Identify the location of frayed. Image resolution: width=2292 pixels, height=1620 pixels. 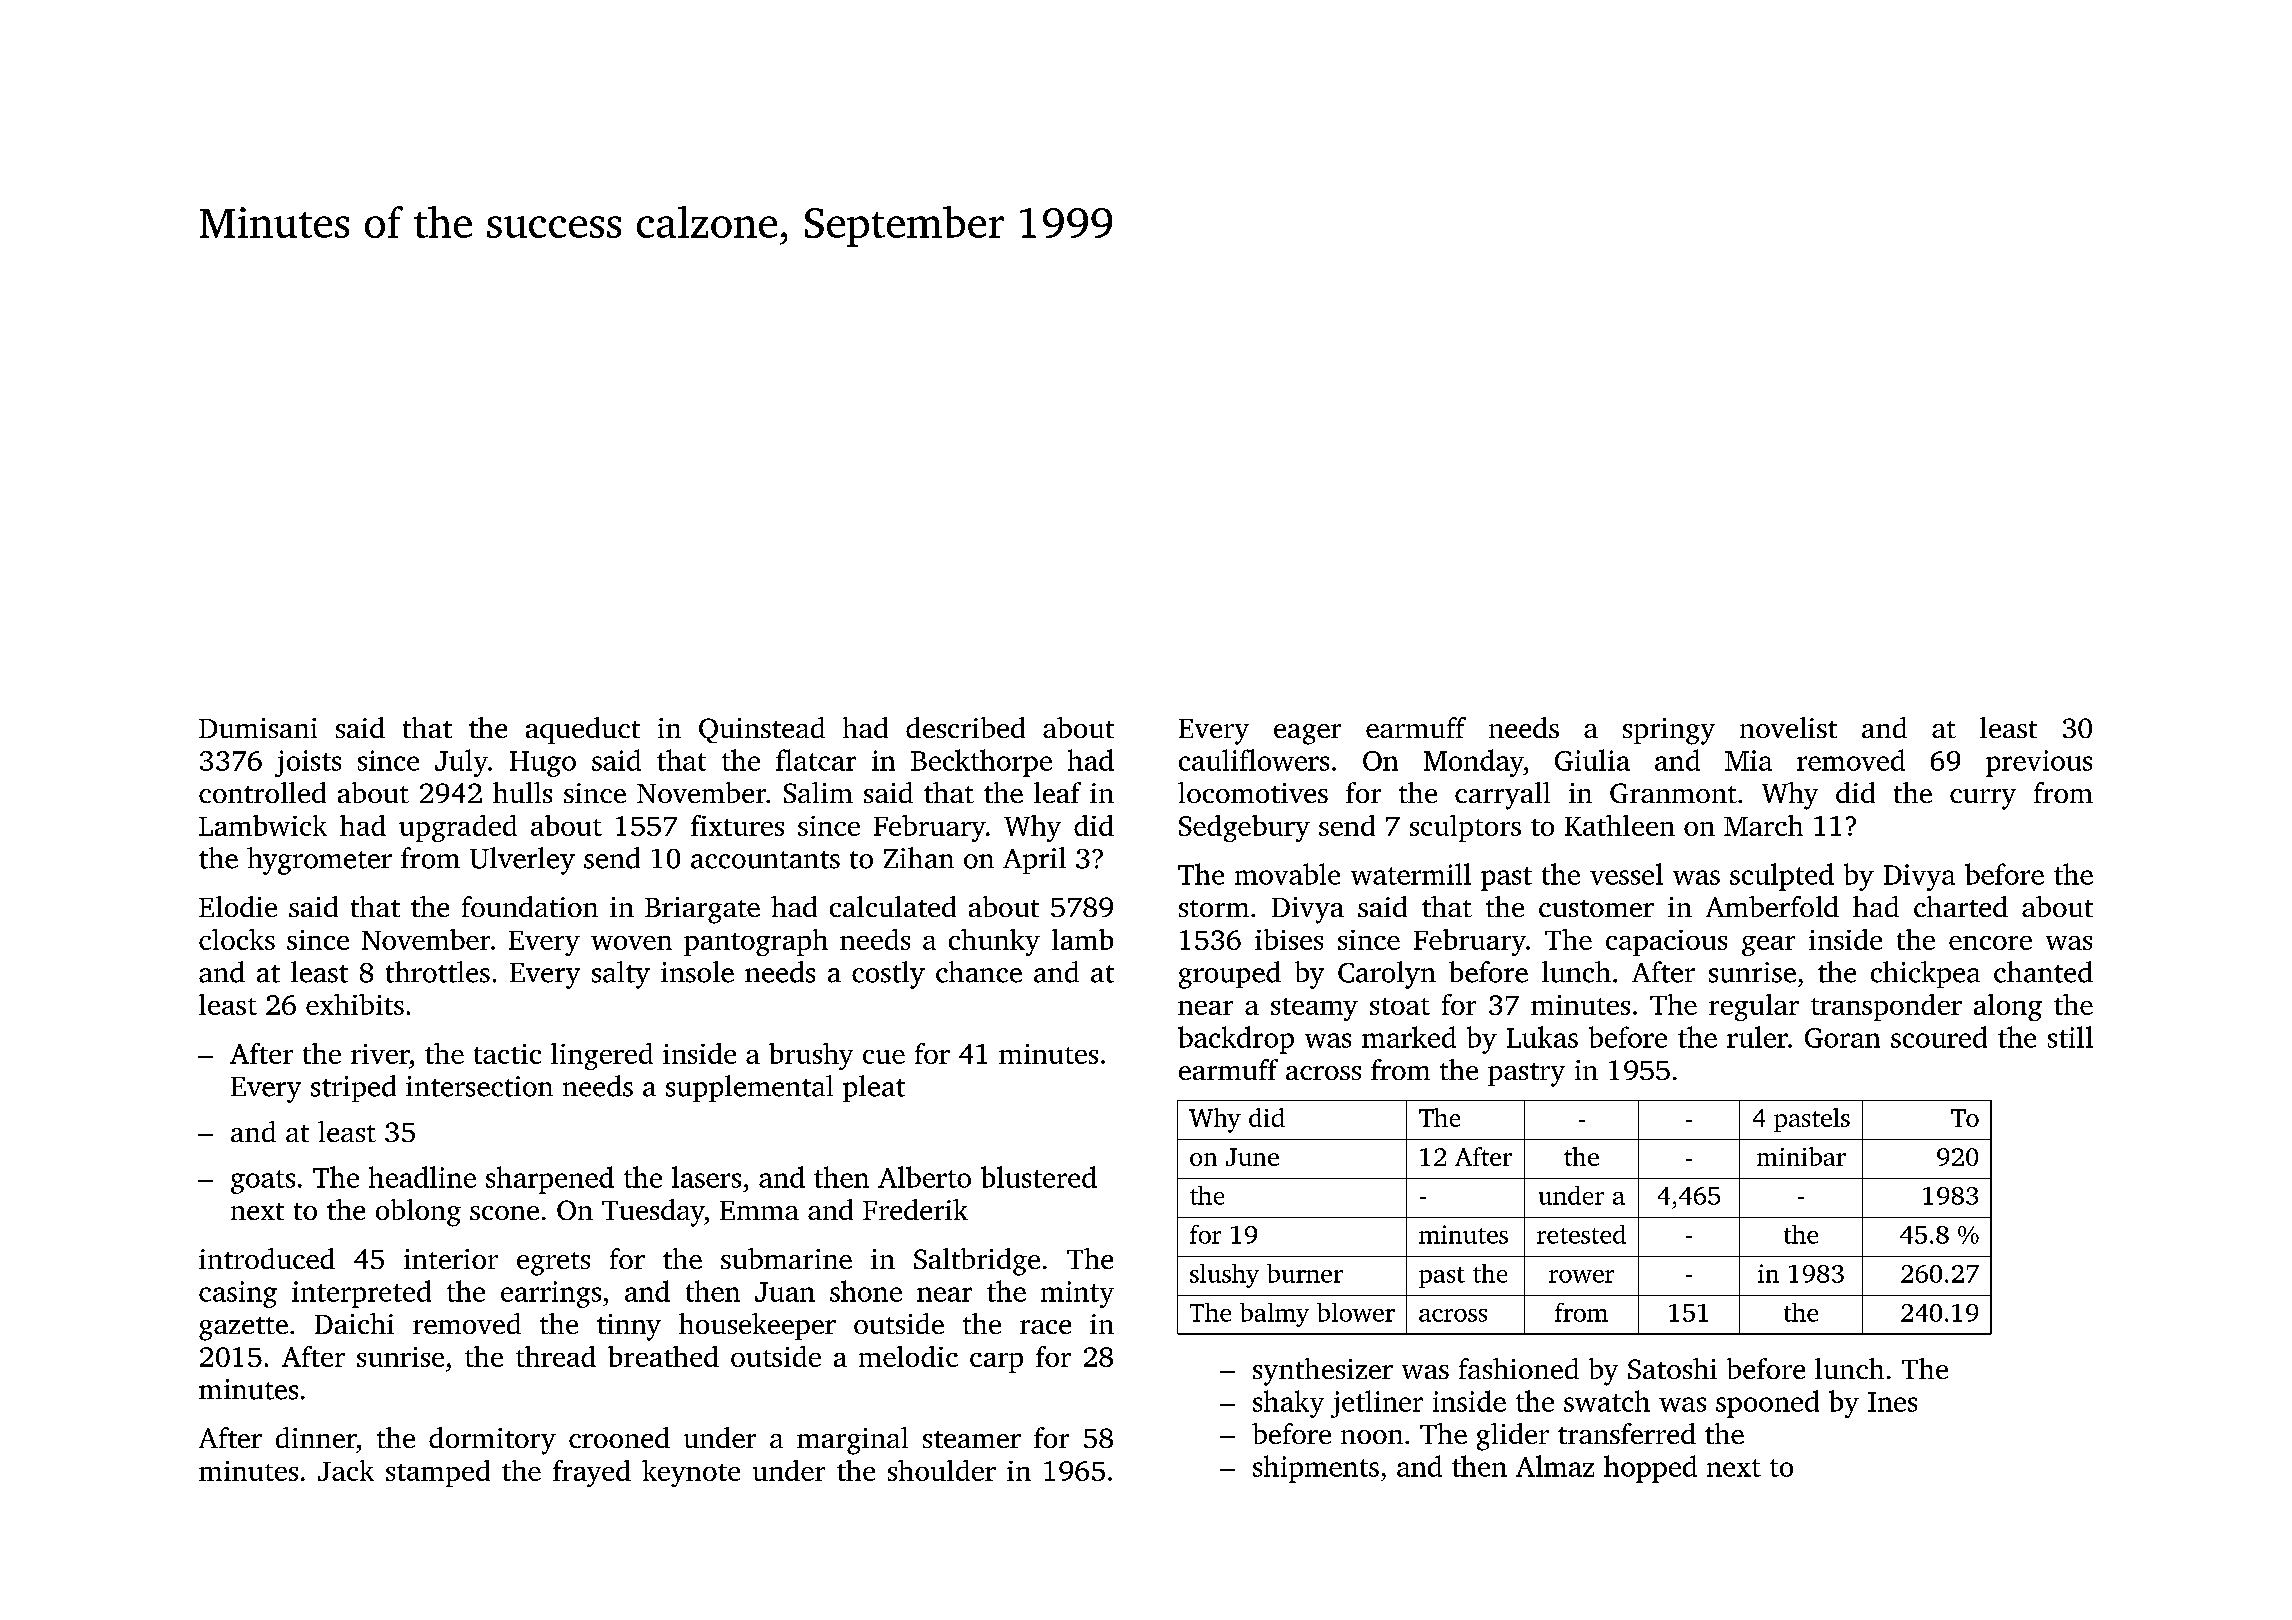
(592, 1473).
